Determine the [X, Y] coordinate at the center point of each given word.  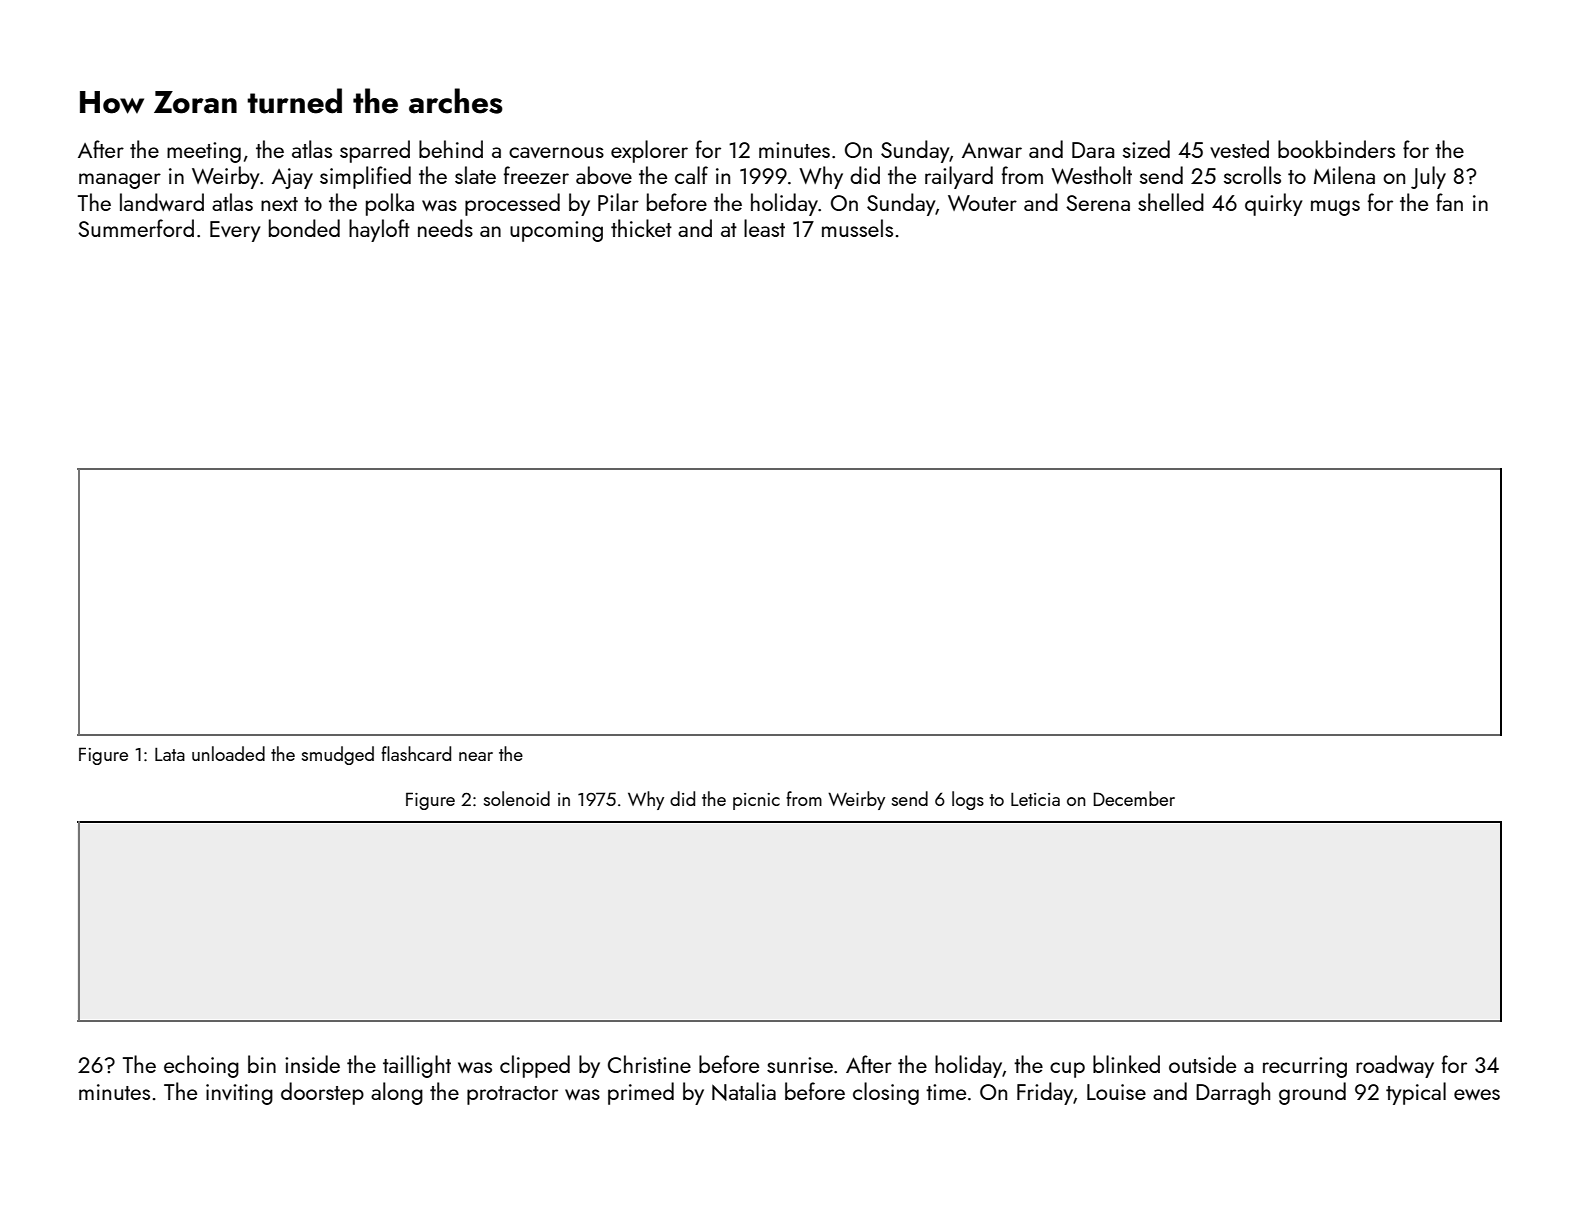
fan [1449, 202]
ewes [1477, 1094]
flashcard [416, 753]
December [1134, 798]
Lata [170, 754]
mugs [1335, 208]
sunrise [800, 1065]
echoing [201, 1066]
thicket [641, 228]
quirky [1274, 204]
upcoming [556, 231]
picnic [756, 801]
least [764, 228]
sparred [375, 151]
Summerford [136, 228]
